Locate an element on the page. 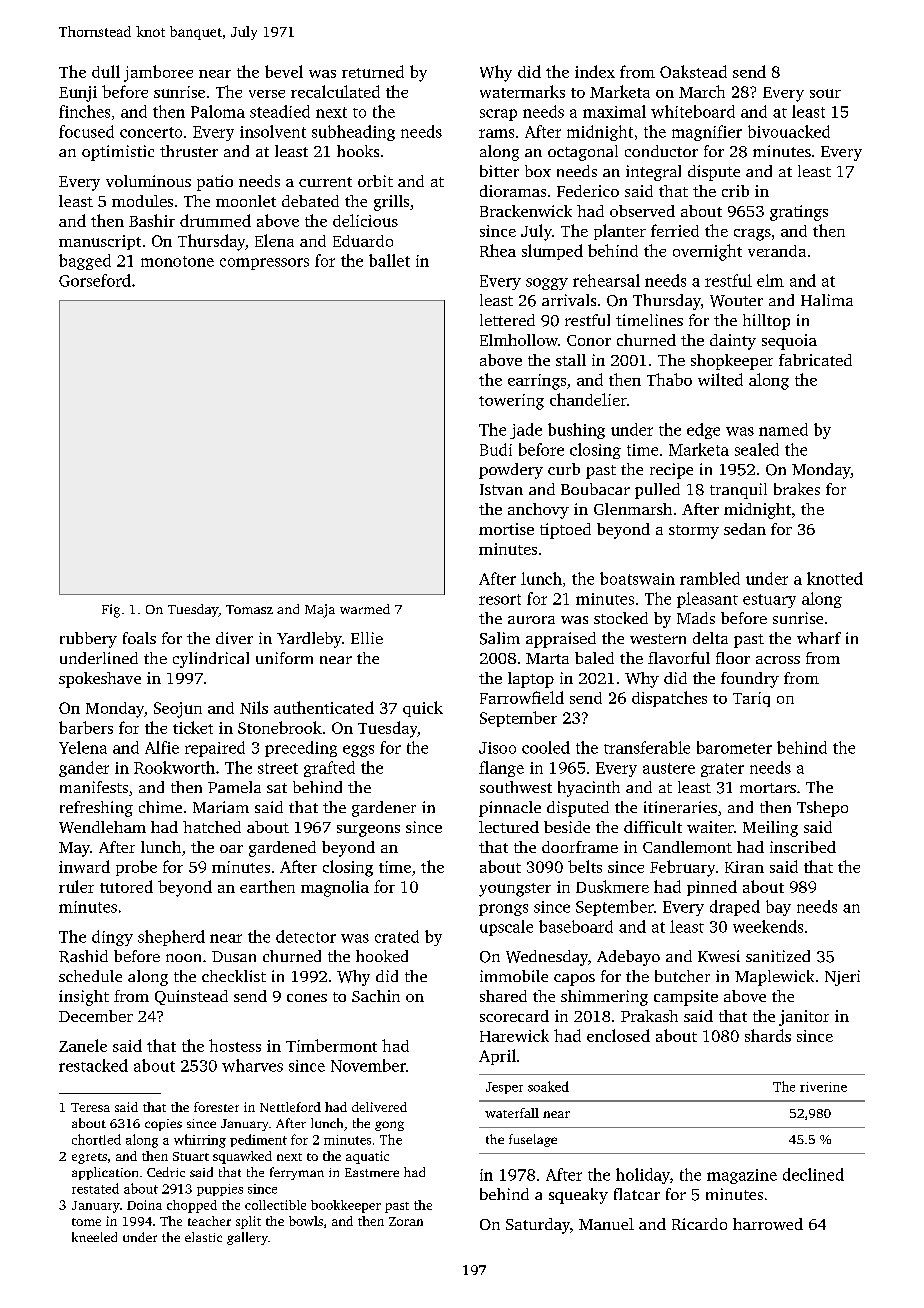 Image resolution: width=924 pixels, height=1308 pixels. cones is located at coordinates (307, 998).
